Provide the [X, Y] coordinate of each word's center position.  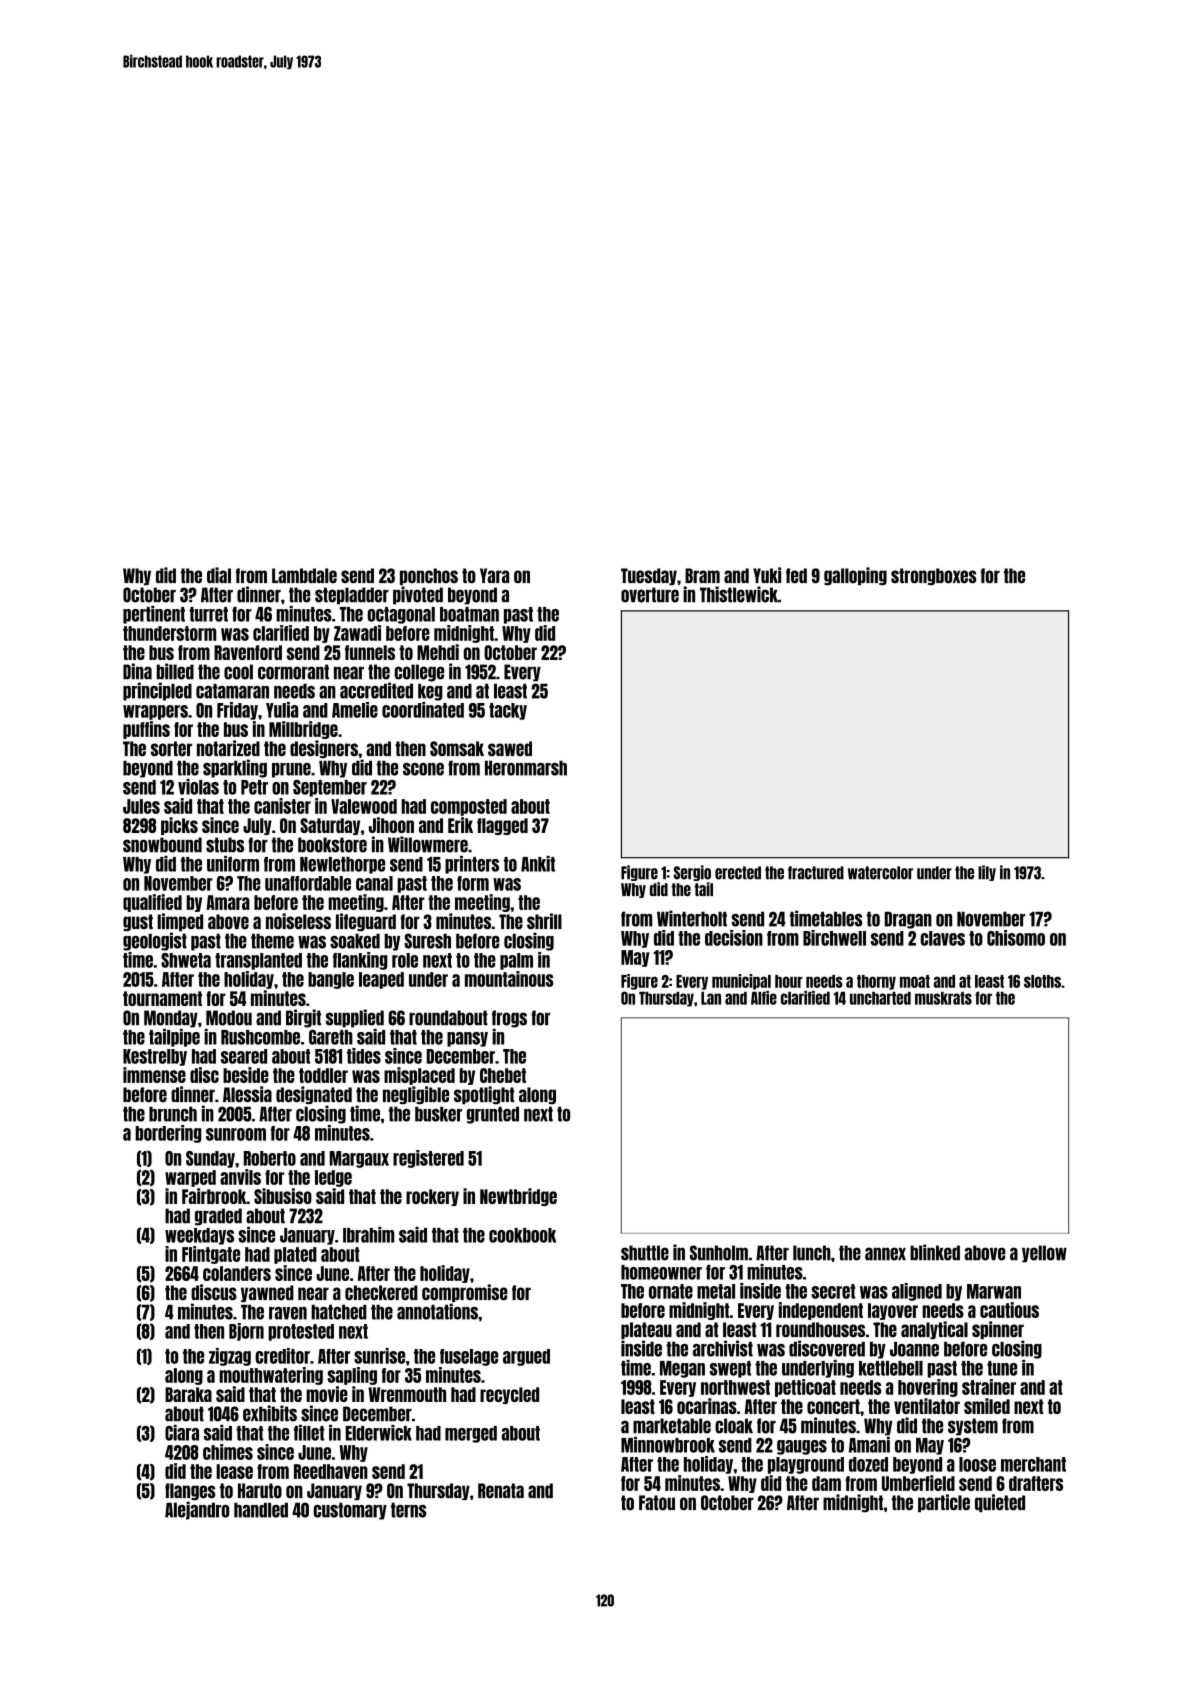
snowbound [162, 845]
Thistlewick [739, 594]
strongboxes [933, 577]
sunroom [236, 1134]
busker [438, 1114]
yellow [1044, 1254]
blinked [935, 1252]
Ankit [538, 864]
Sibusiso [283, 1196]
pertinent [154, 615]
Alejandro [197, 1510]
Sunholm [719, 1253]
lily [987, 873]
